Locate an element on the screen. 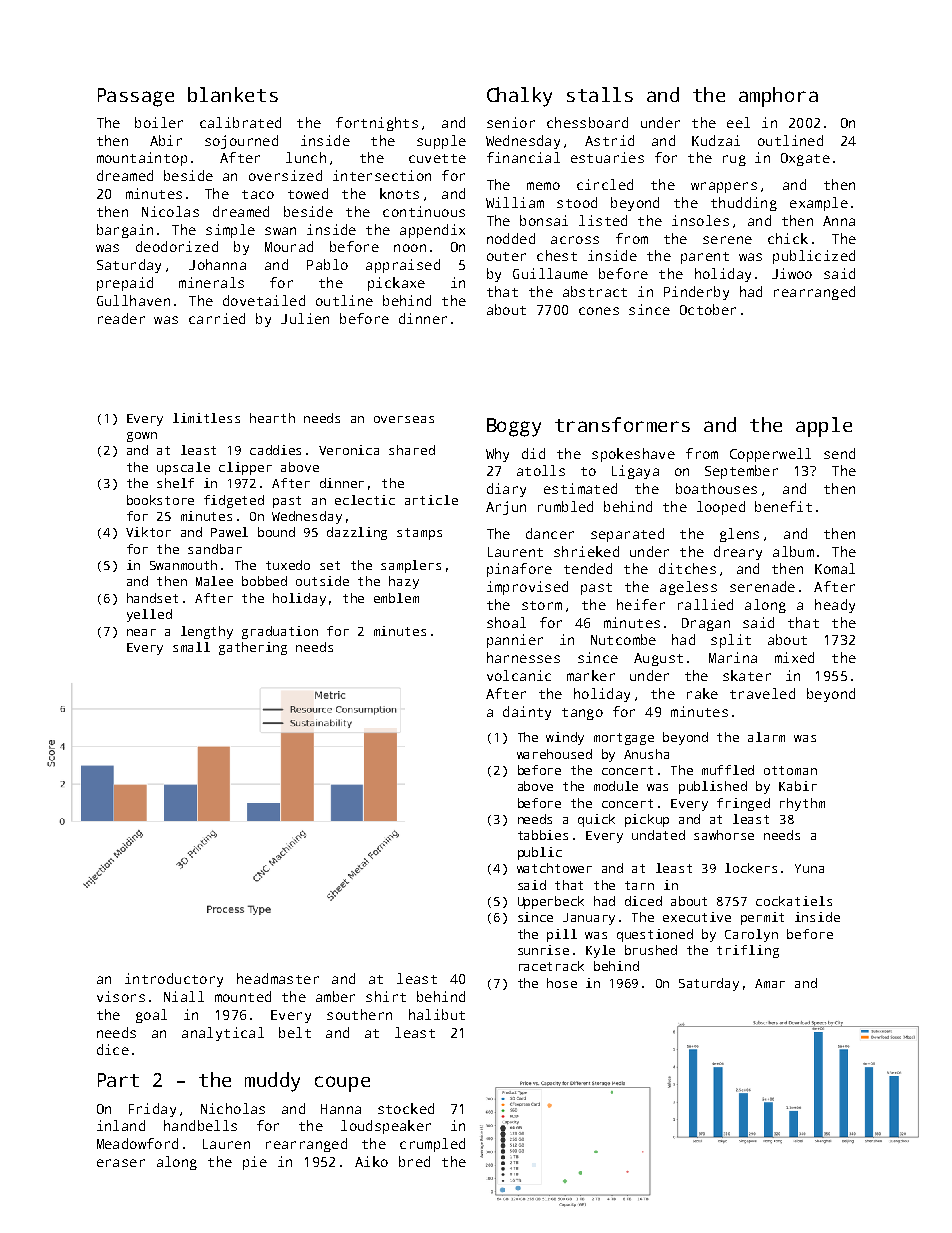 The height and width of the screenshot is (1233, 952). pinafore is located at coordinates (519, 570).
